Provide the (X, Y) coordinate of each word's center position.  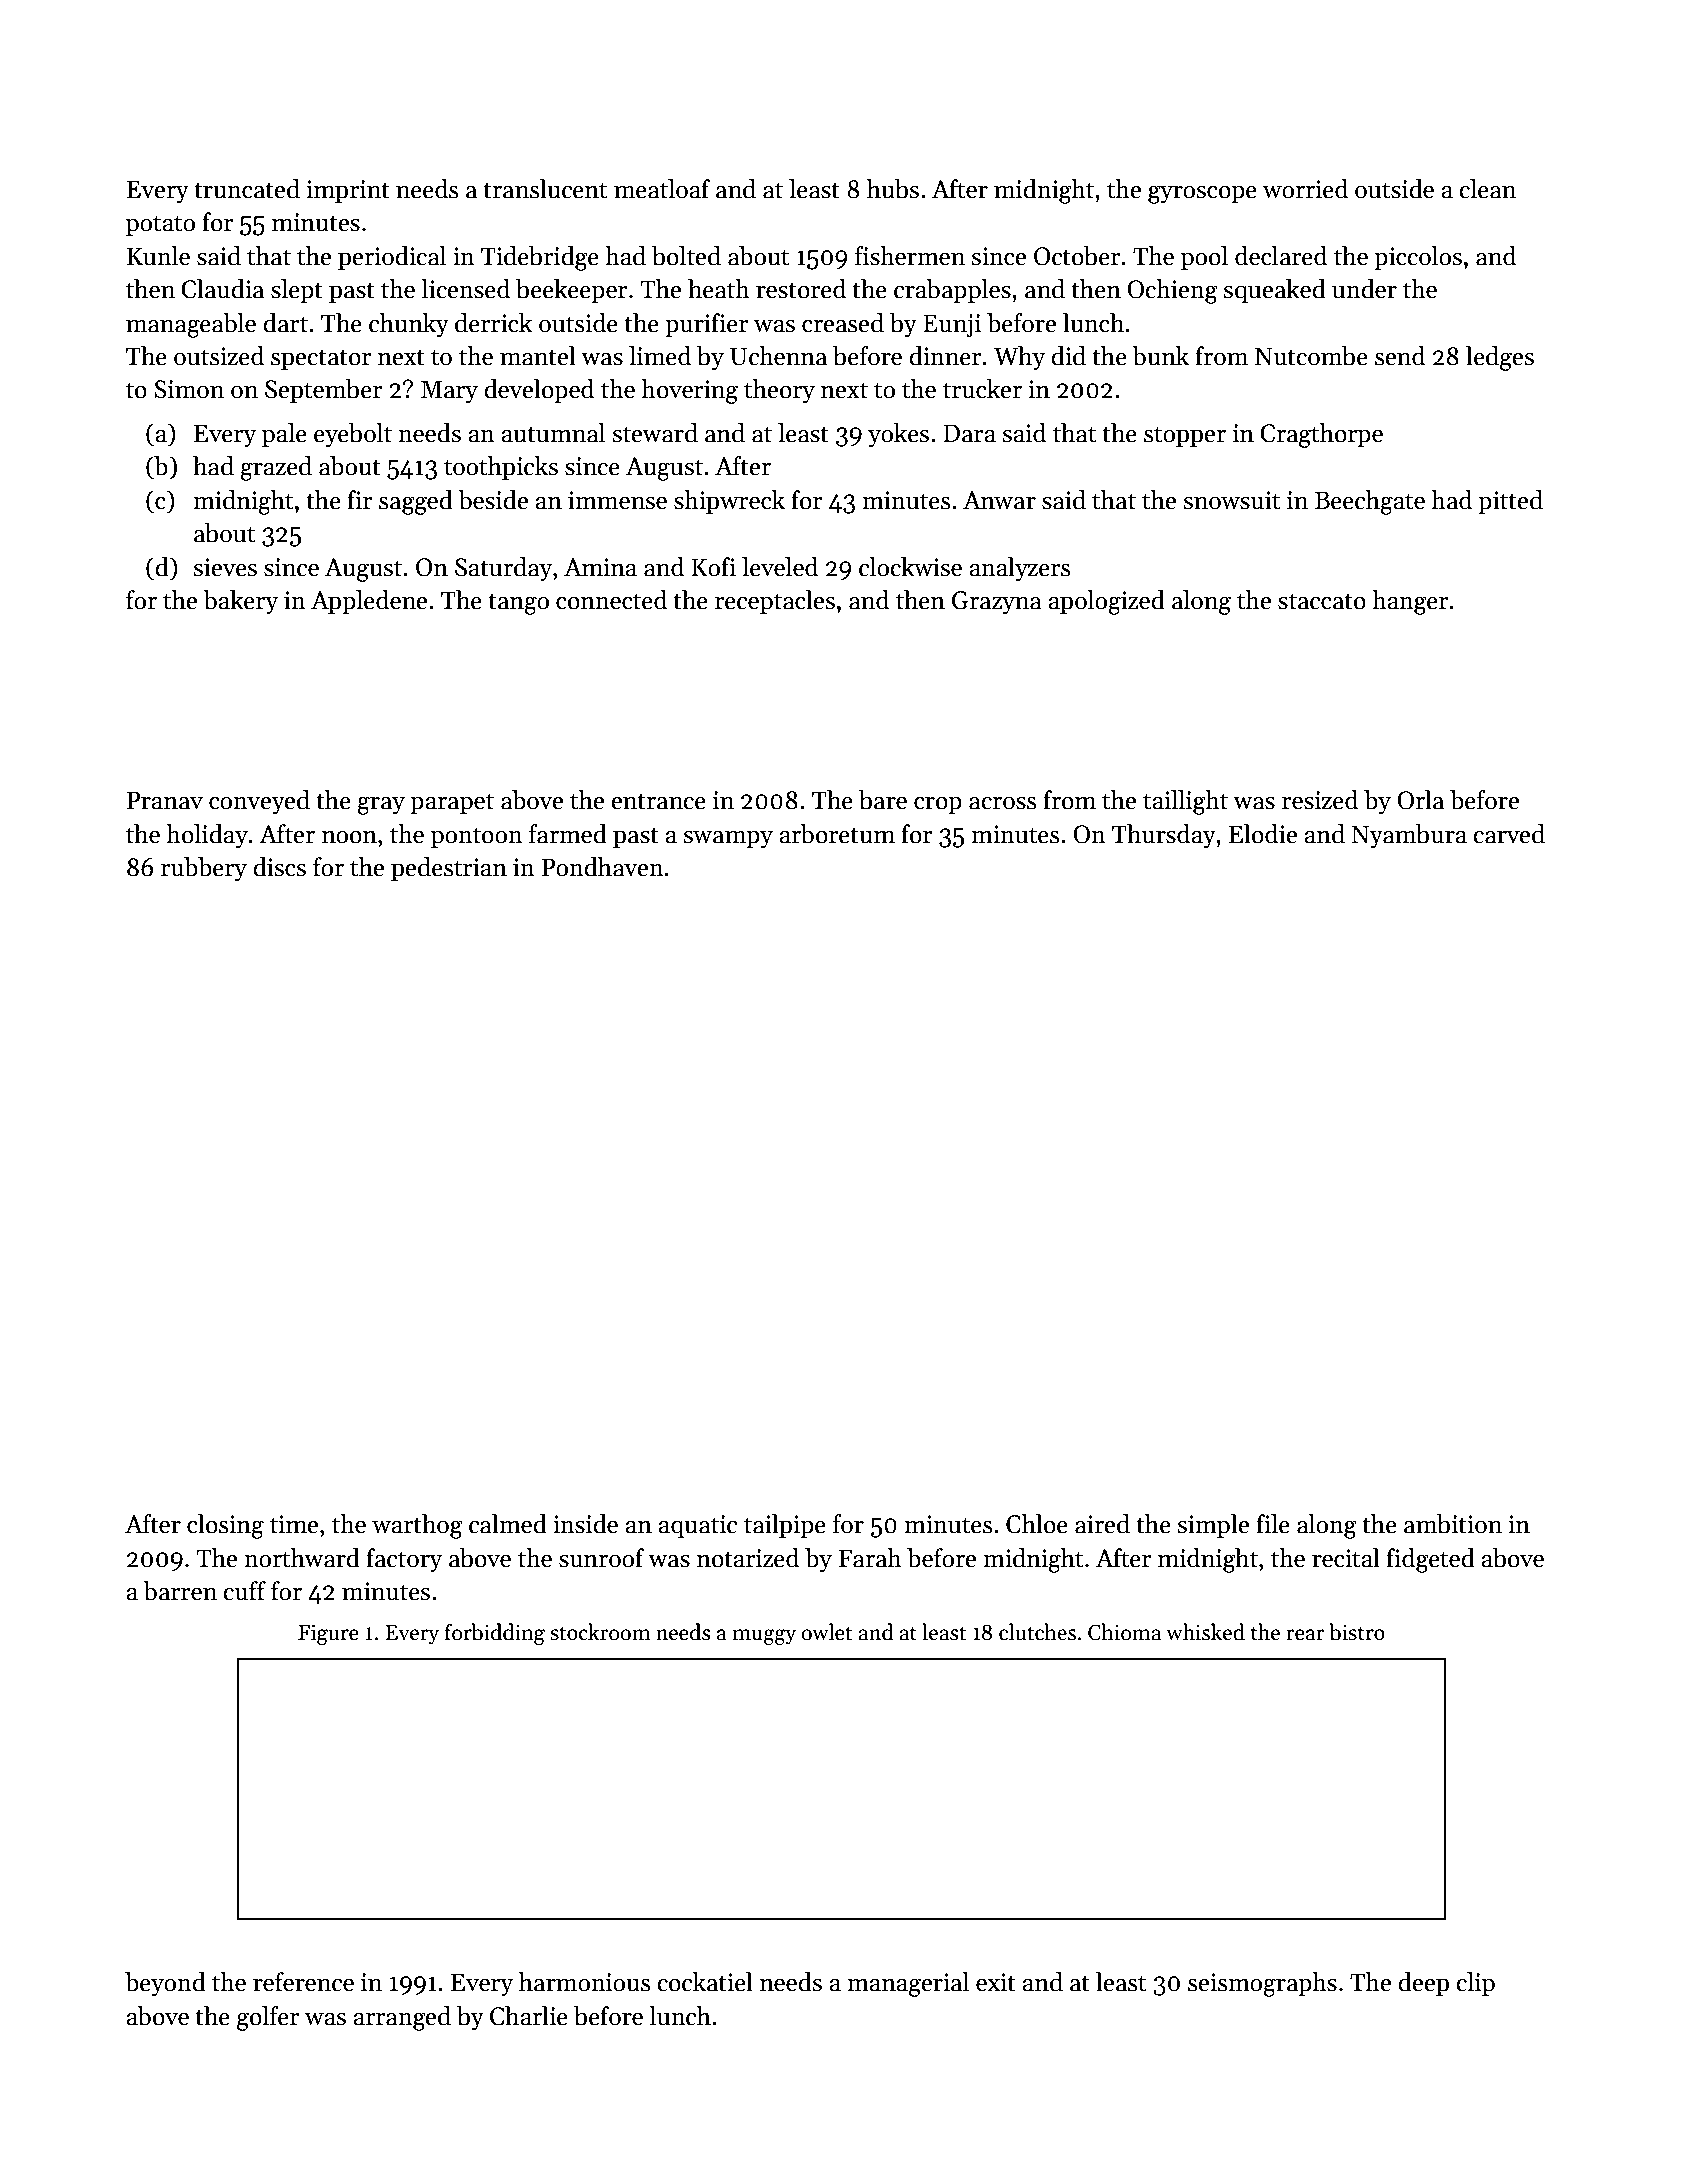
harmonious (585, 1982)
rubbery (204, 869)
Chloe (1037, 1524)
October (1077, 256)
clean (1487, 189)
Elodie (1263, 834)
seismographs (1262, 1984)
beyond (165, 1984)
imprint (348, 191)
